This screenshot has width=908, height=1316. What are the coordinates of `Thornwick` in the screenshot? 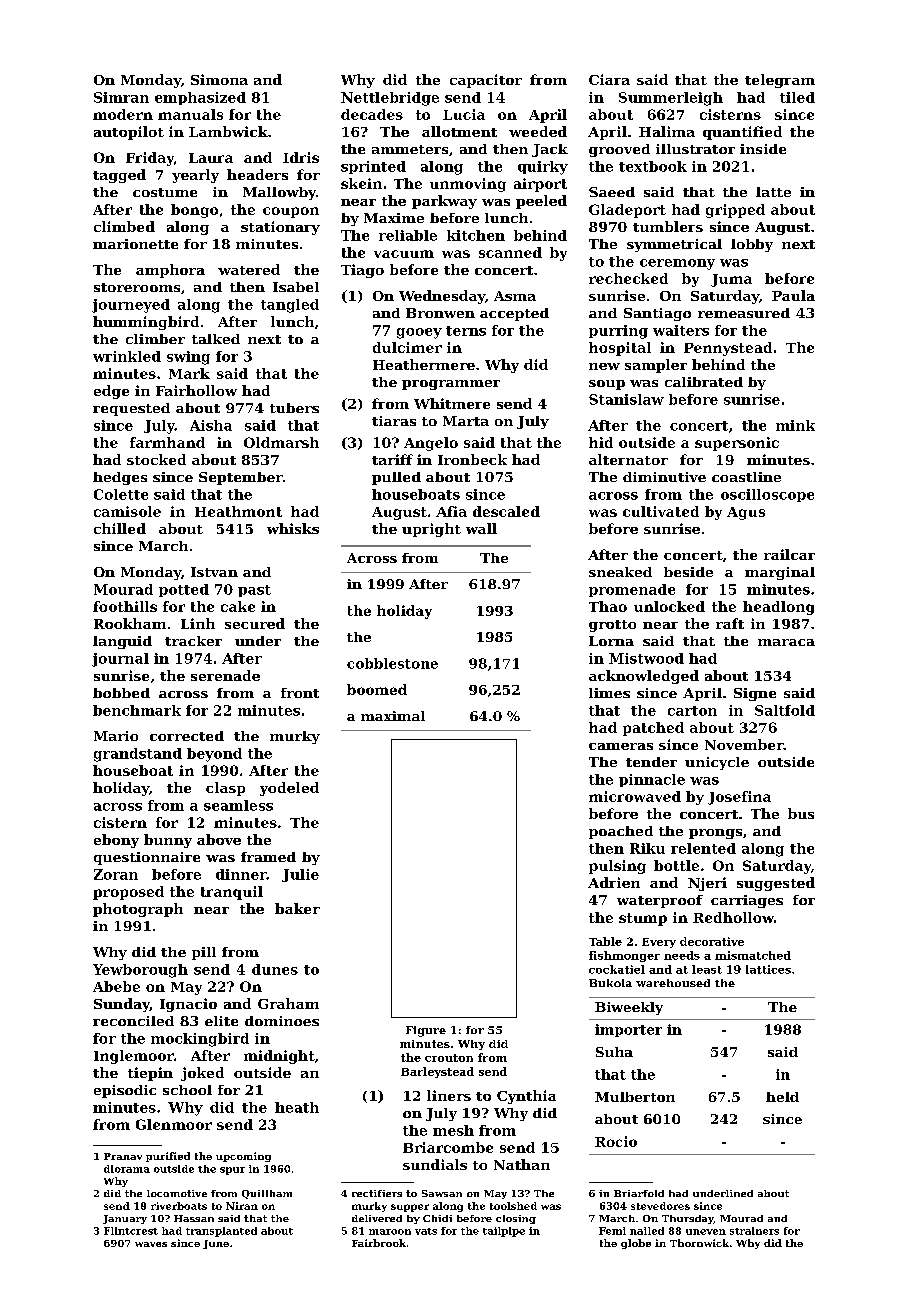 It's located at (699, 1243).
